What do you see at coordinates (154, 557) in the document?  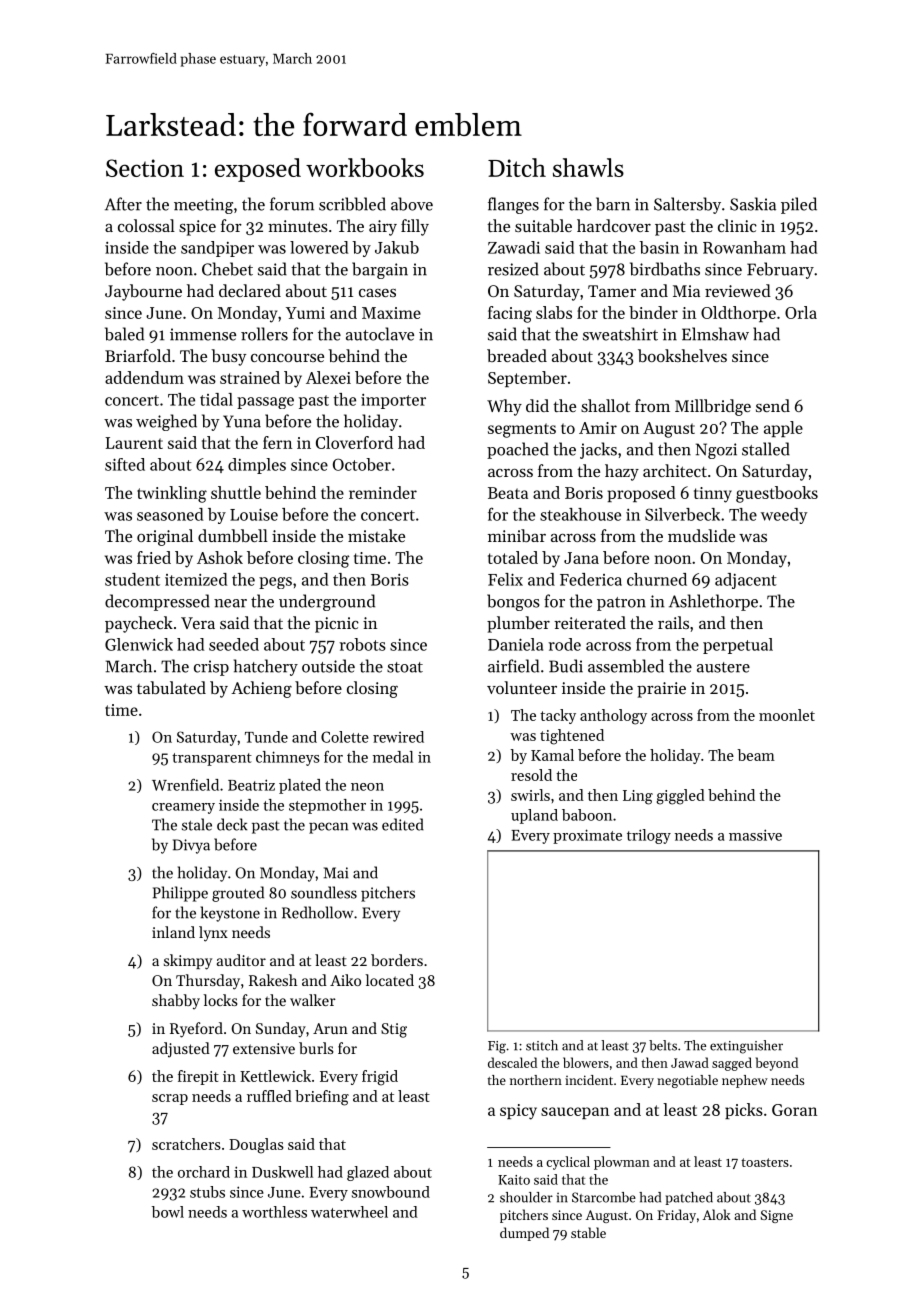 I see `fried` at bounding box center [154, 557].
